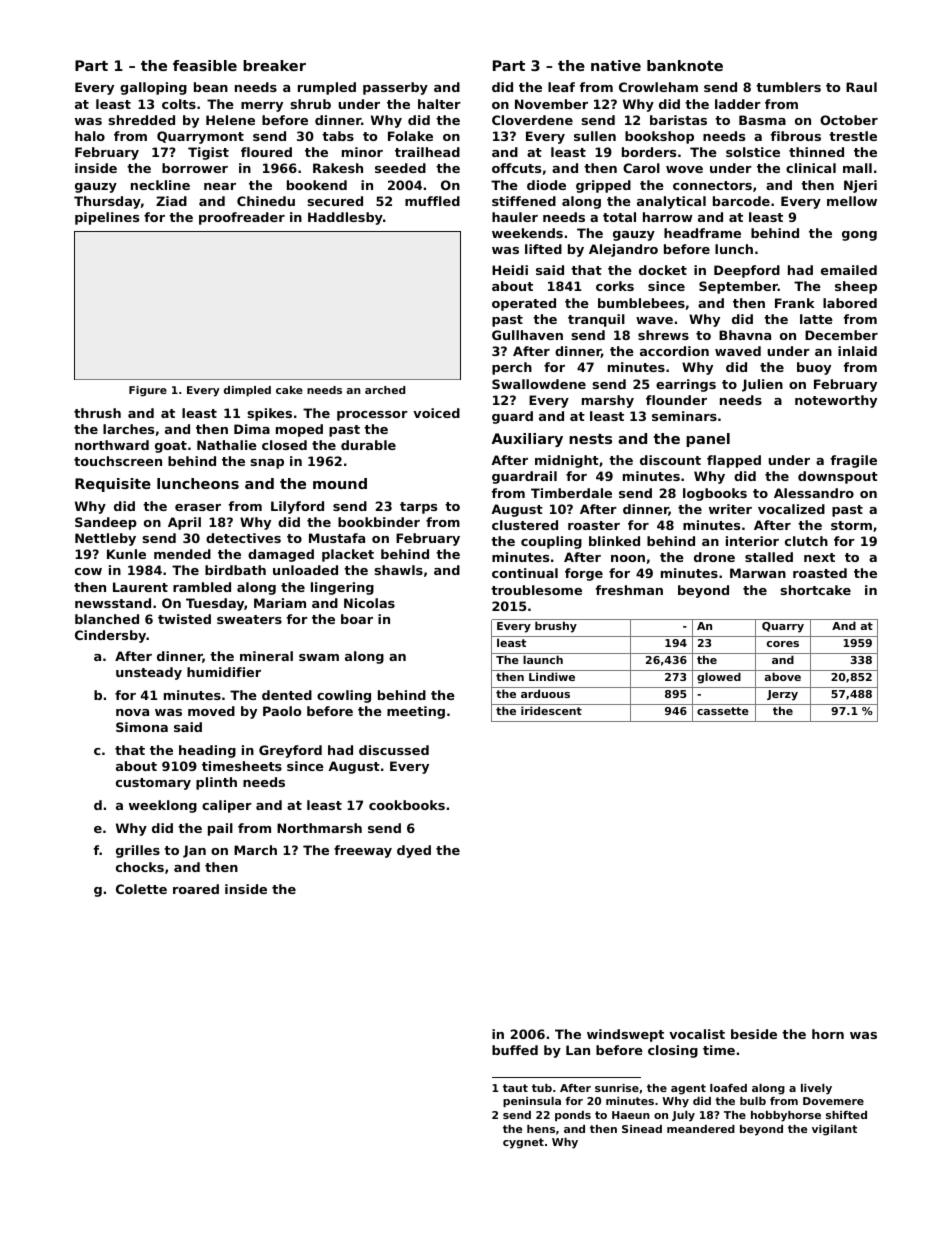 This page has height=1233, width=952. Describe the element at coordinates (523, 1143) in the page. I see `cygnet` at that location.
